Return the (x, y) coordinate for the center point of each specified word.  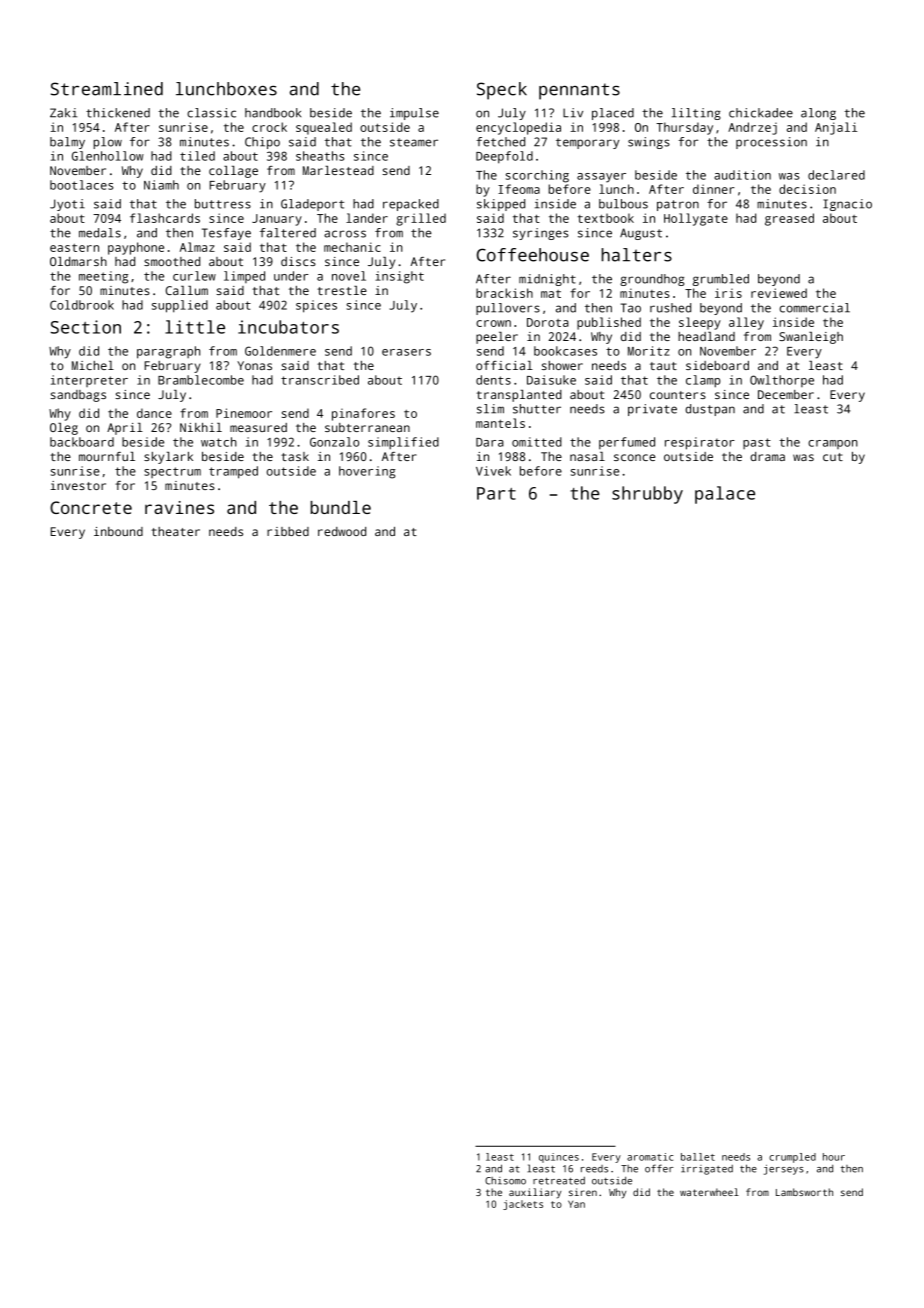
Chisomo (505, 1181)
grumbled (721, 280)
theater (175, 531)
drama (767, 456)
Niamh (161, 185)
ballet (698, 1157)
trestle (342, 290)
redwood (342, 531)
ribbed (288, 531)
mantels (500, 423)
